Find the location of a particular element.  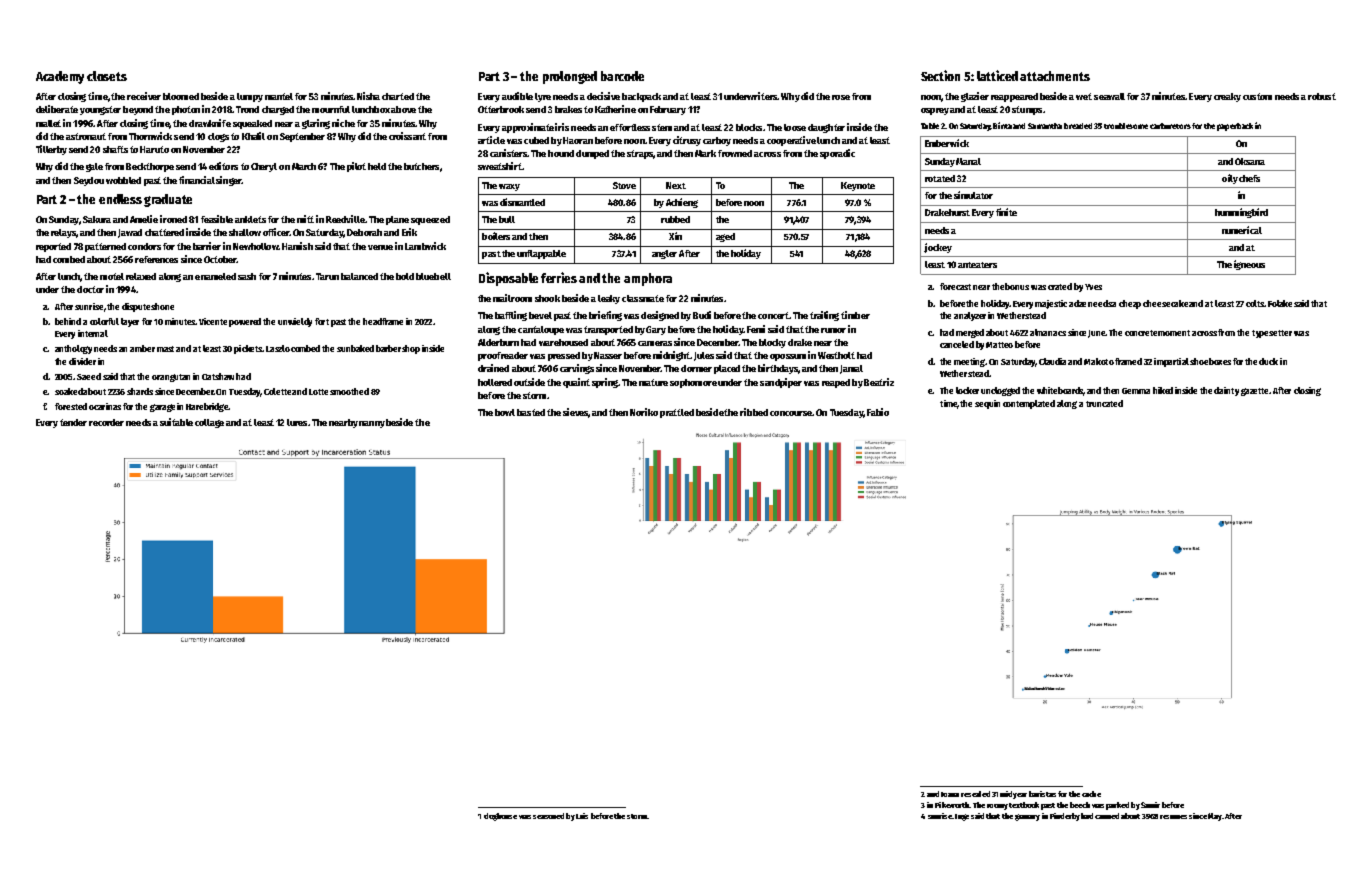

seasoned is located at coordinates (548, 816).
